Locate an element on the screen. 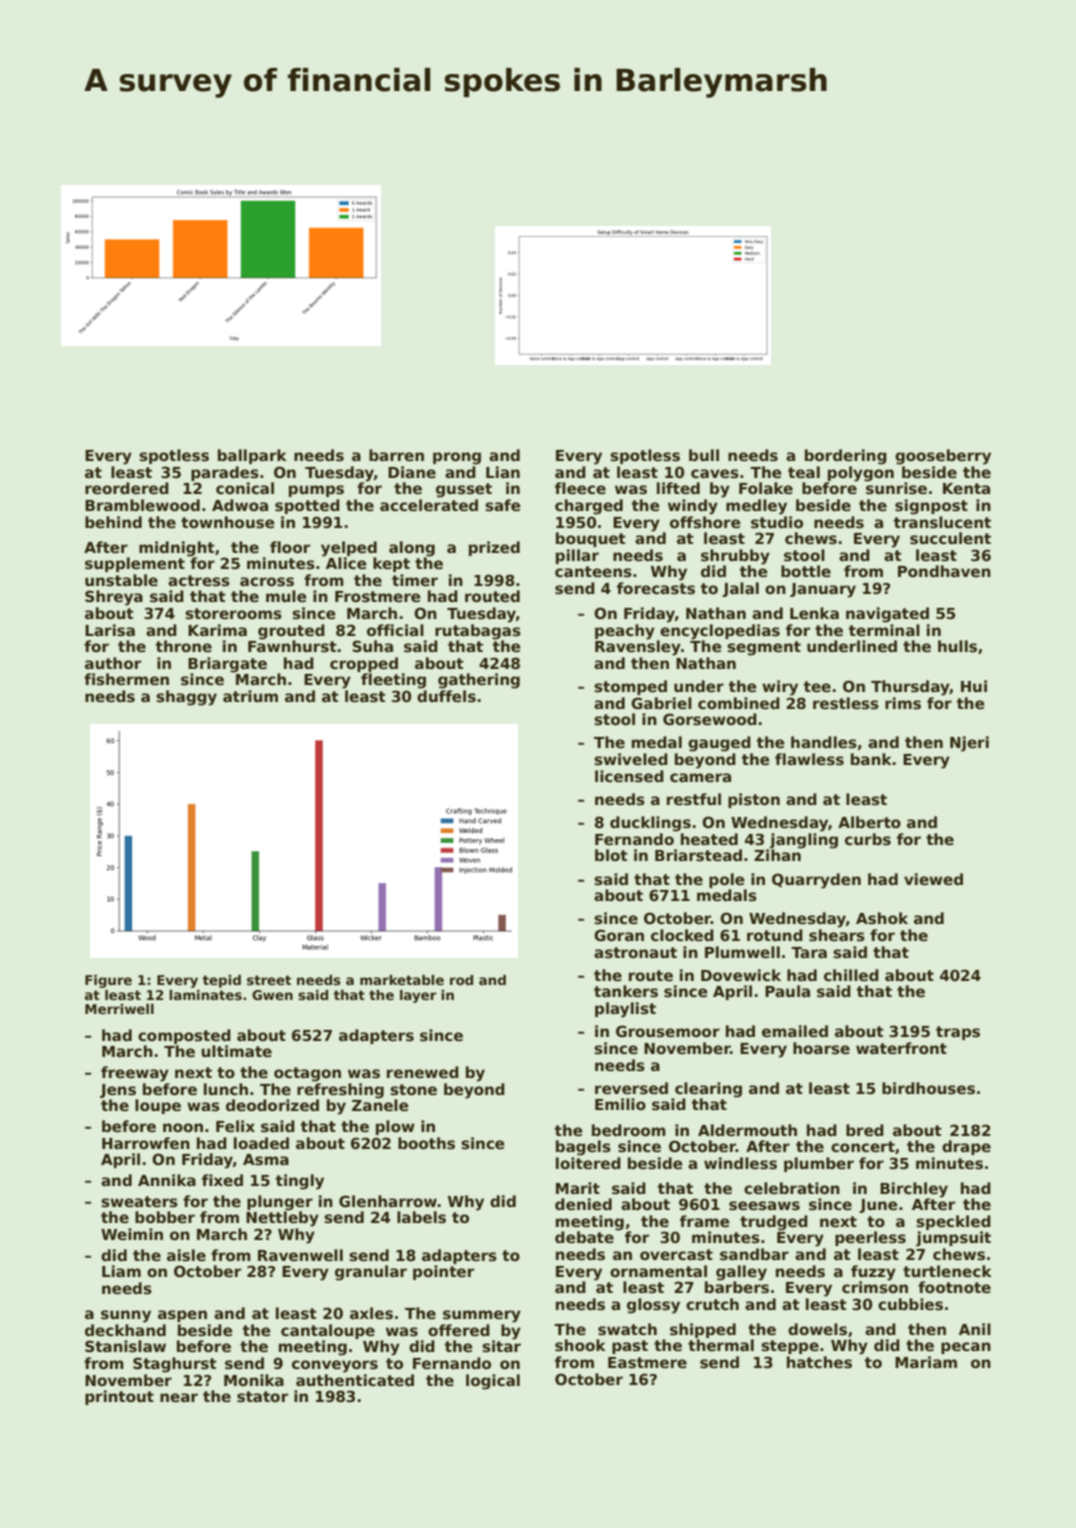  playlist is located at coordinates (625, 1010).
